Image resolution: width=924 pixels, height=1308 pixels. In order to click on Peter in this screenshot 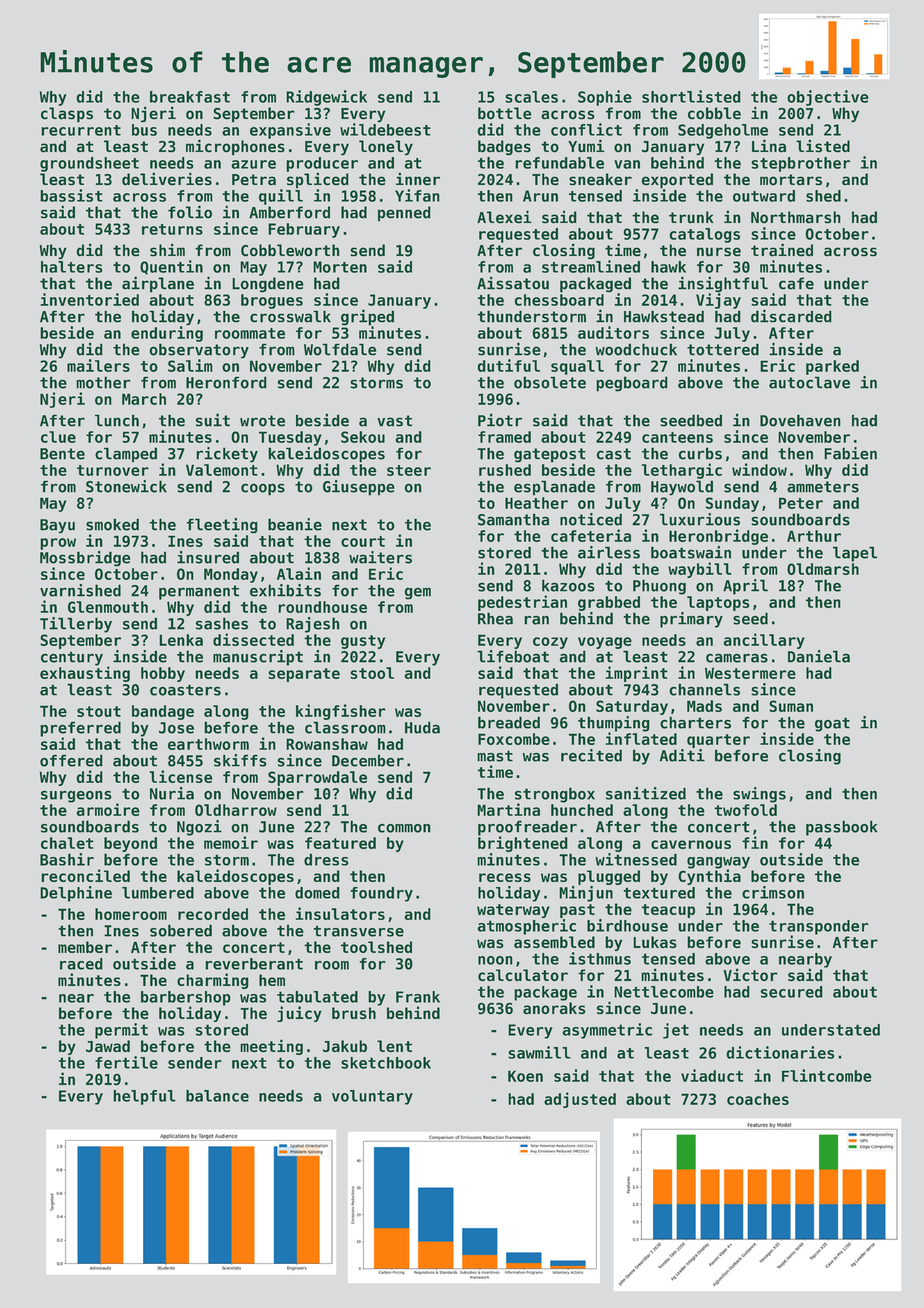, I will do `click(801, 503)`.
